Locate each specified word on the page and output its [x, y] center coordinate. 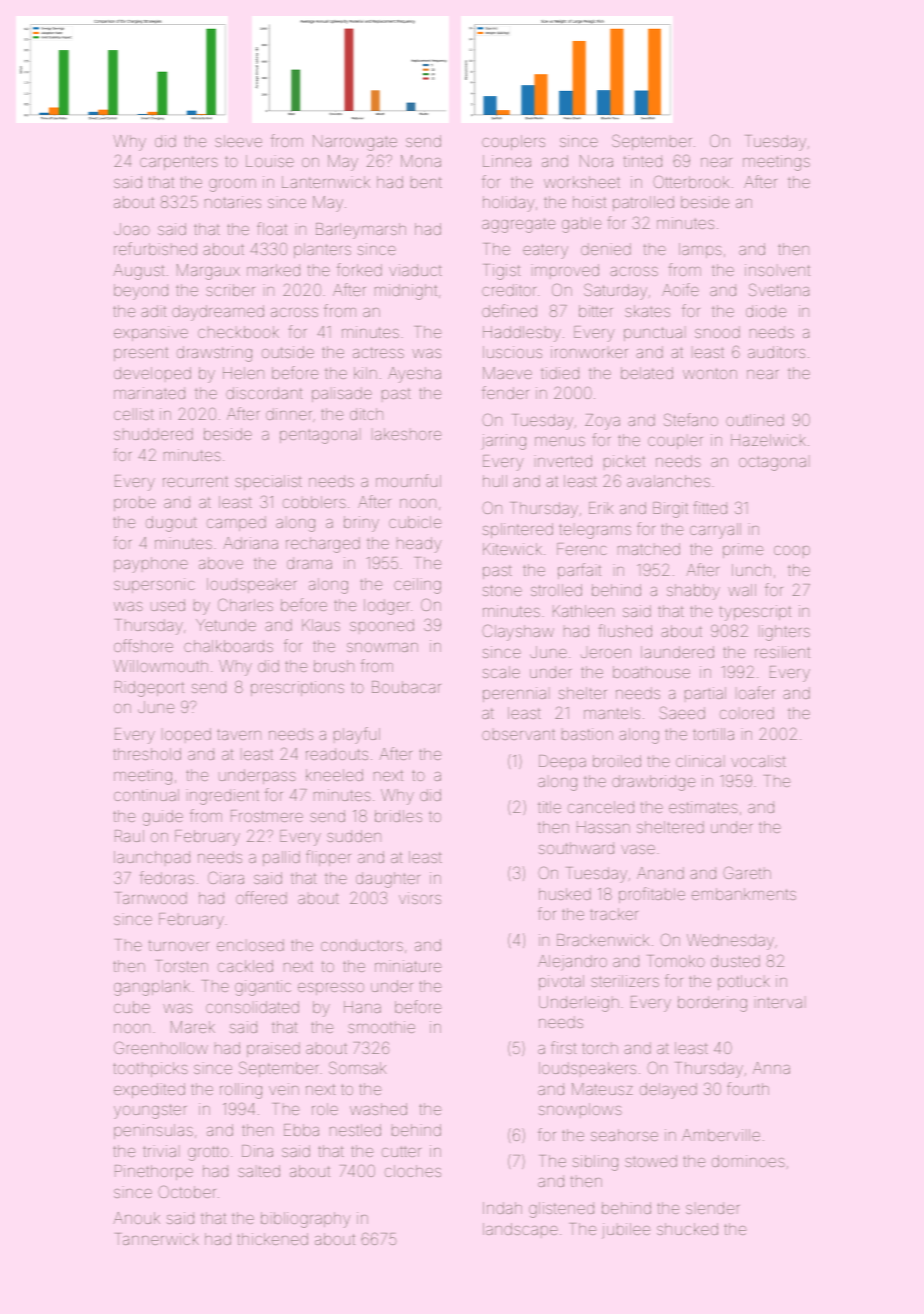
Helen [243, 373]
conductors [362, 945]
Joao [132, 229]
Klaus [321, 625]
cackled [245, 966]
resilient [782, 652]
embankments [744, 894]
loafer [757, 692]
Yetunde [226, 625]
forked [359, 269]
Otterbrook [691, 181]
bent [426, 182]
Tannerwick [158, 1239]
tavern [239, 734]
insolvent [777, 270]
